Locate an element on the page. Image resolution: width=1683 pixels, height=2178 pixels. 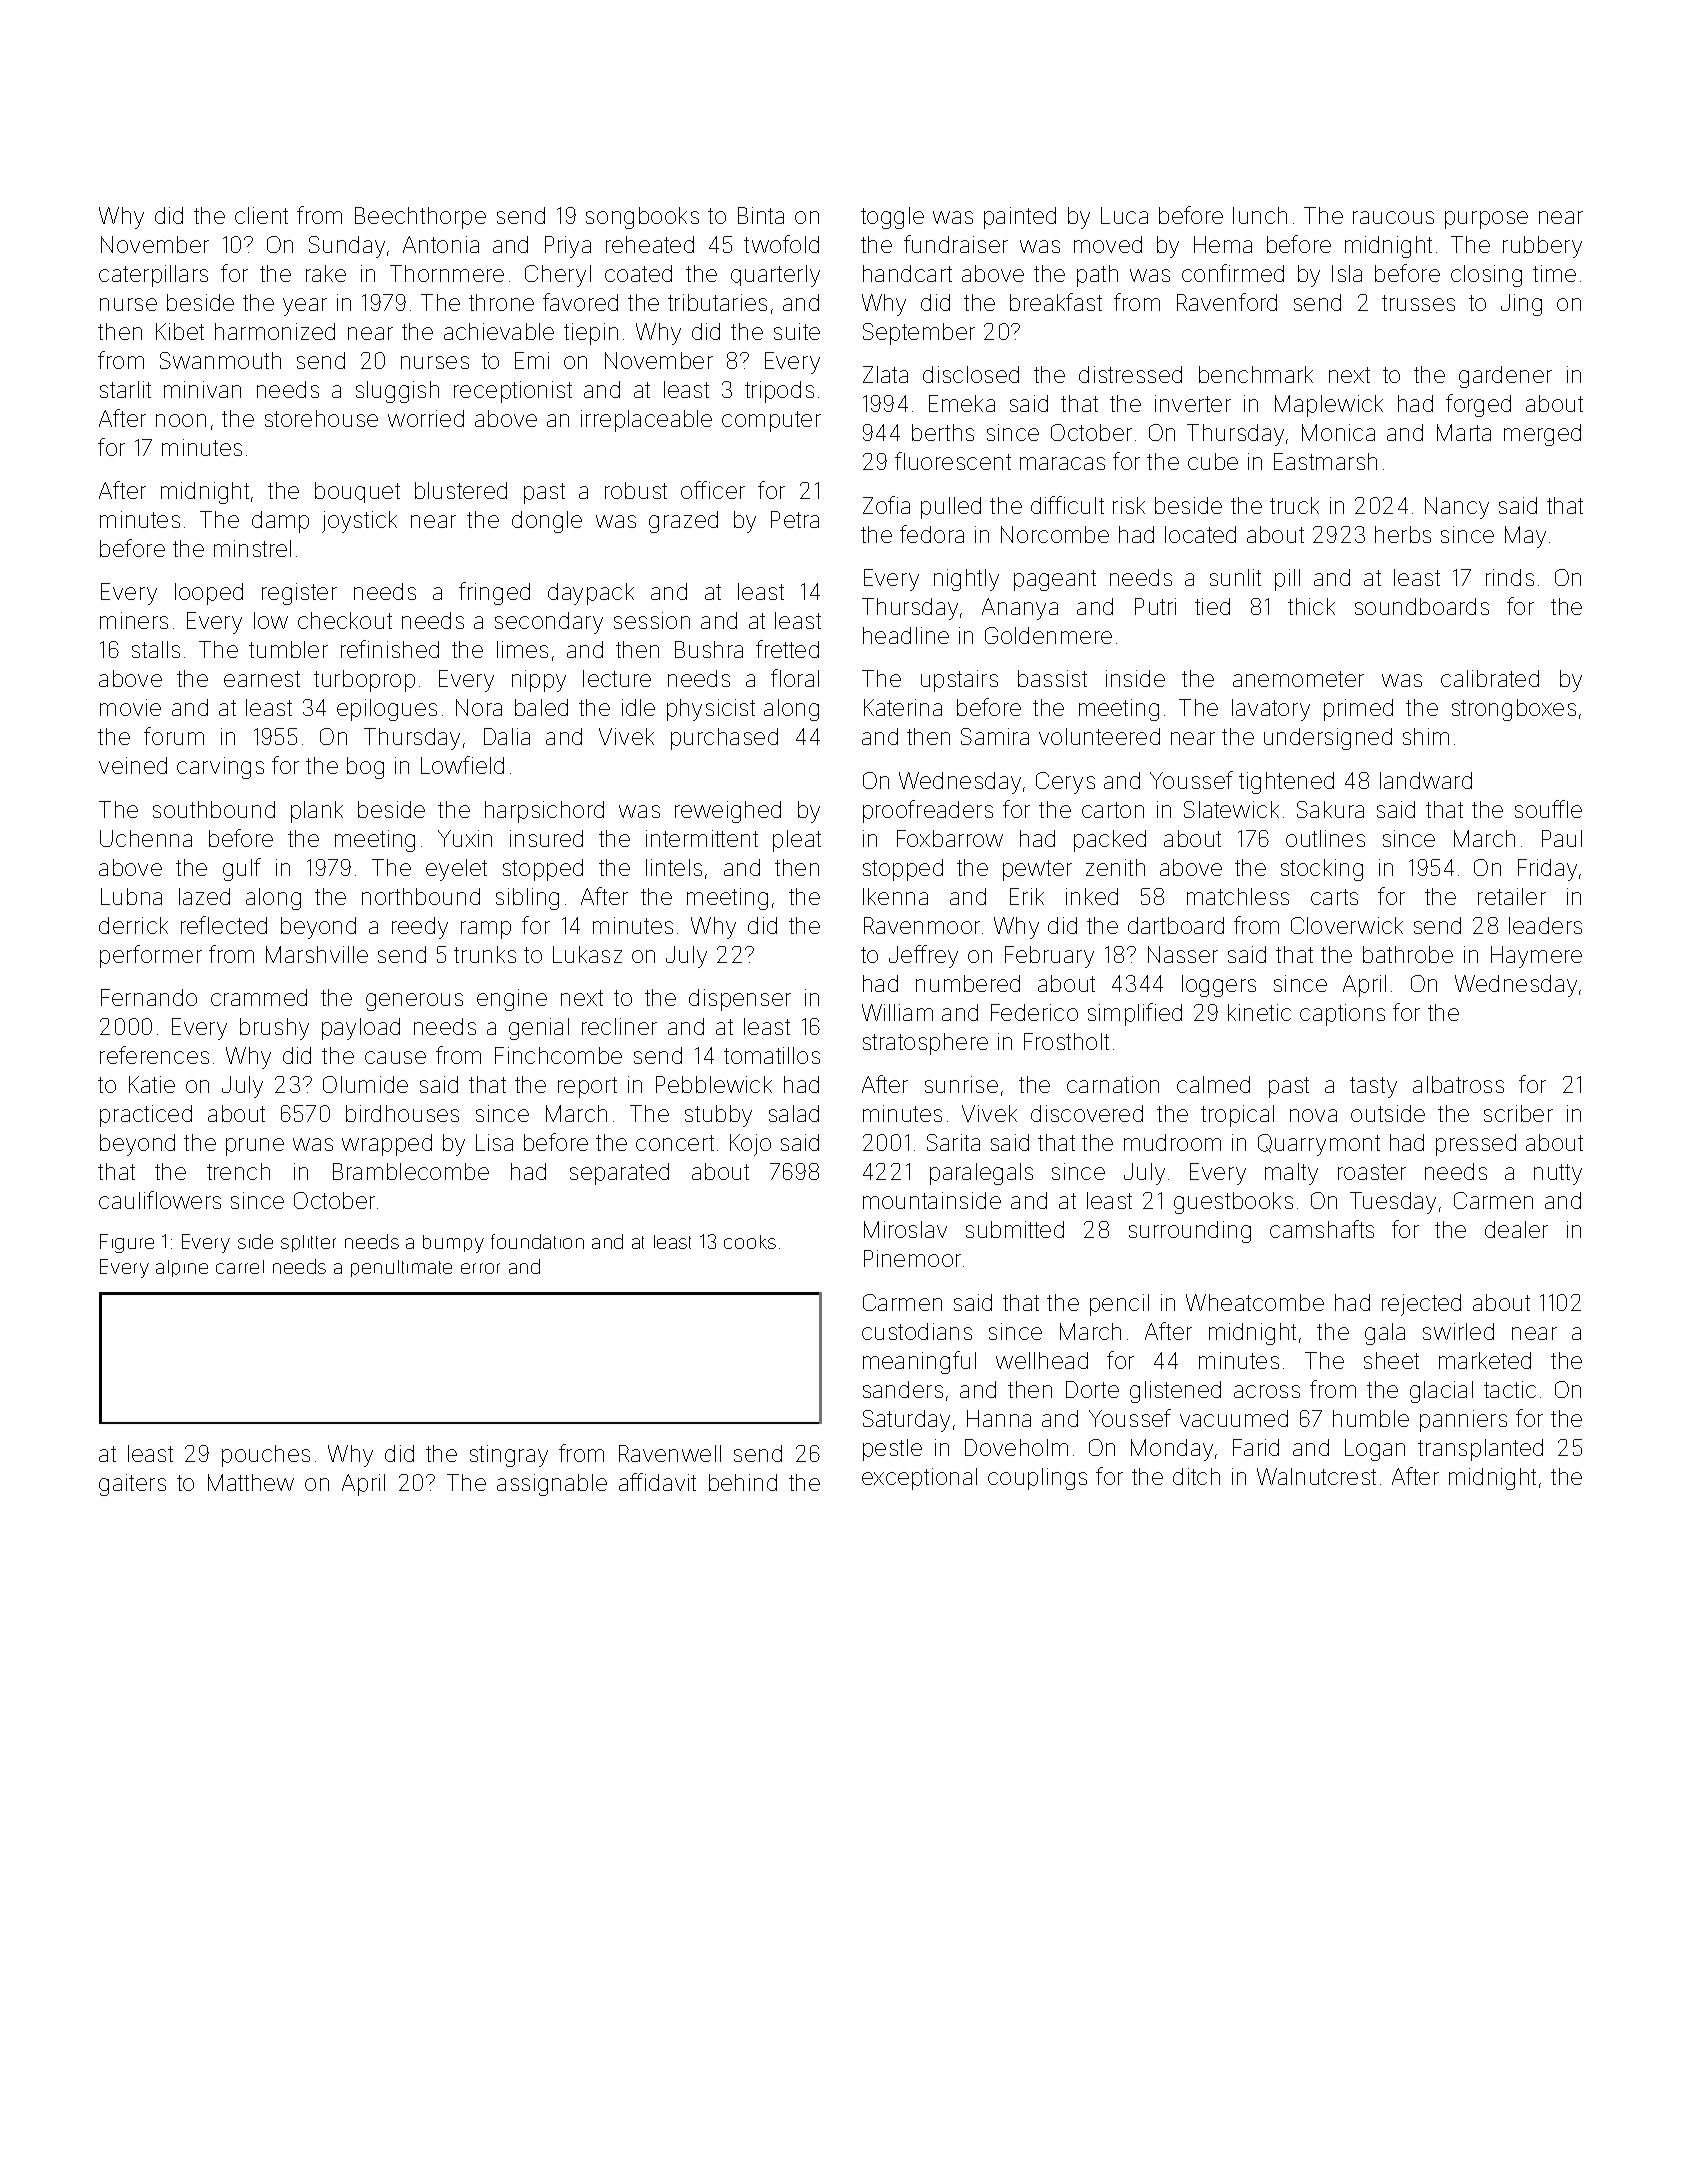
pestle is located at coordinates (892, 1450).
